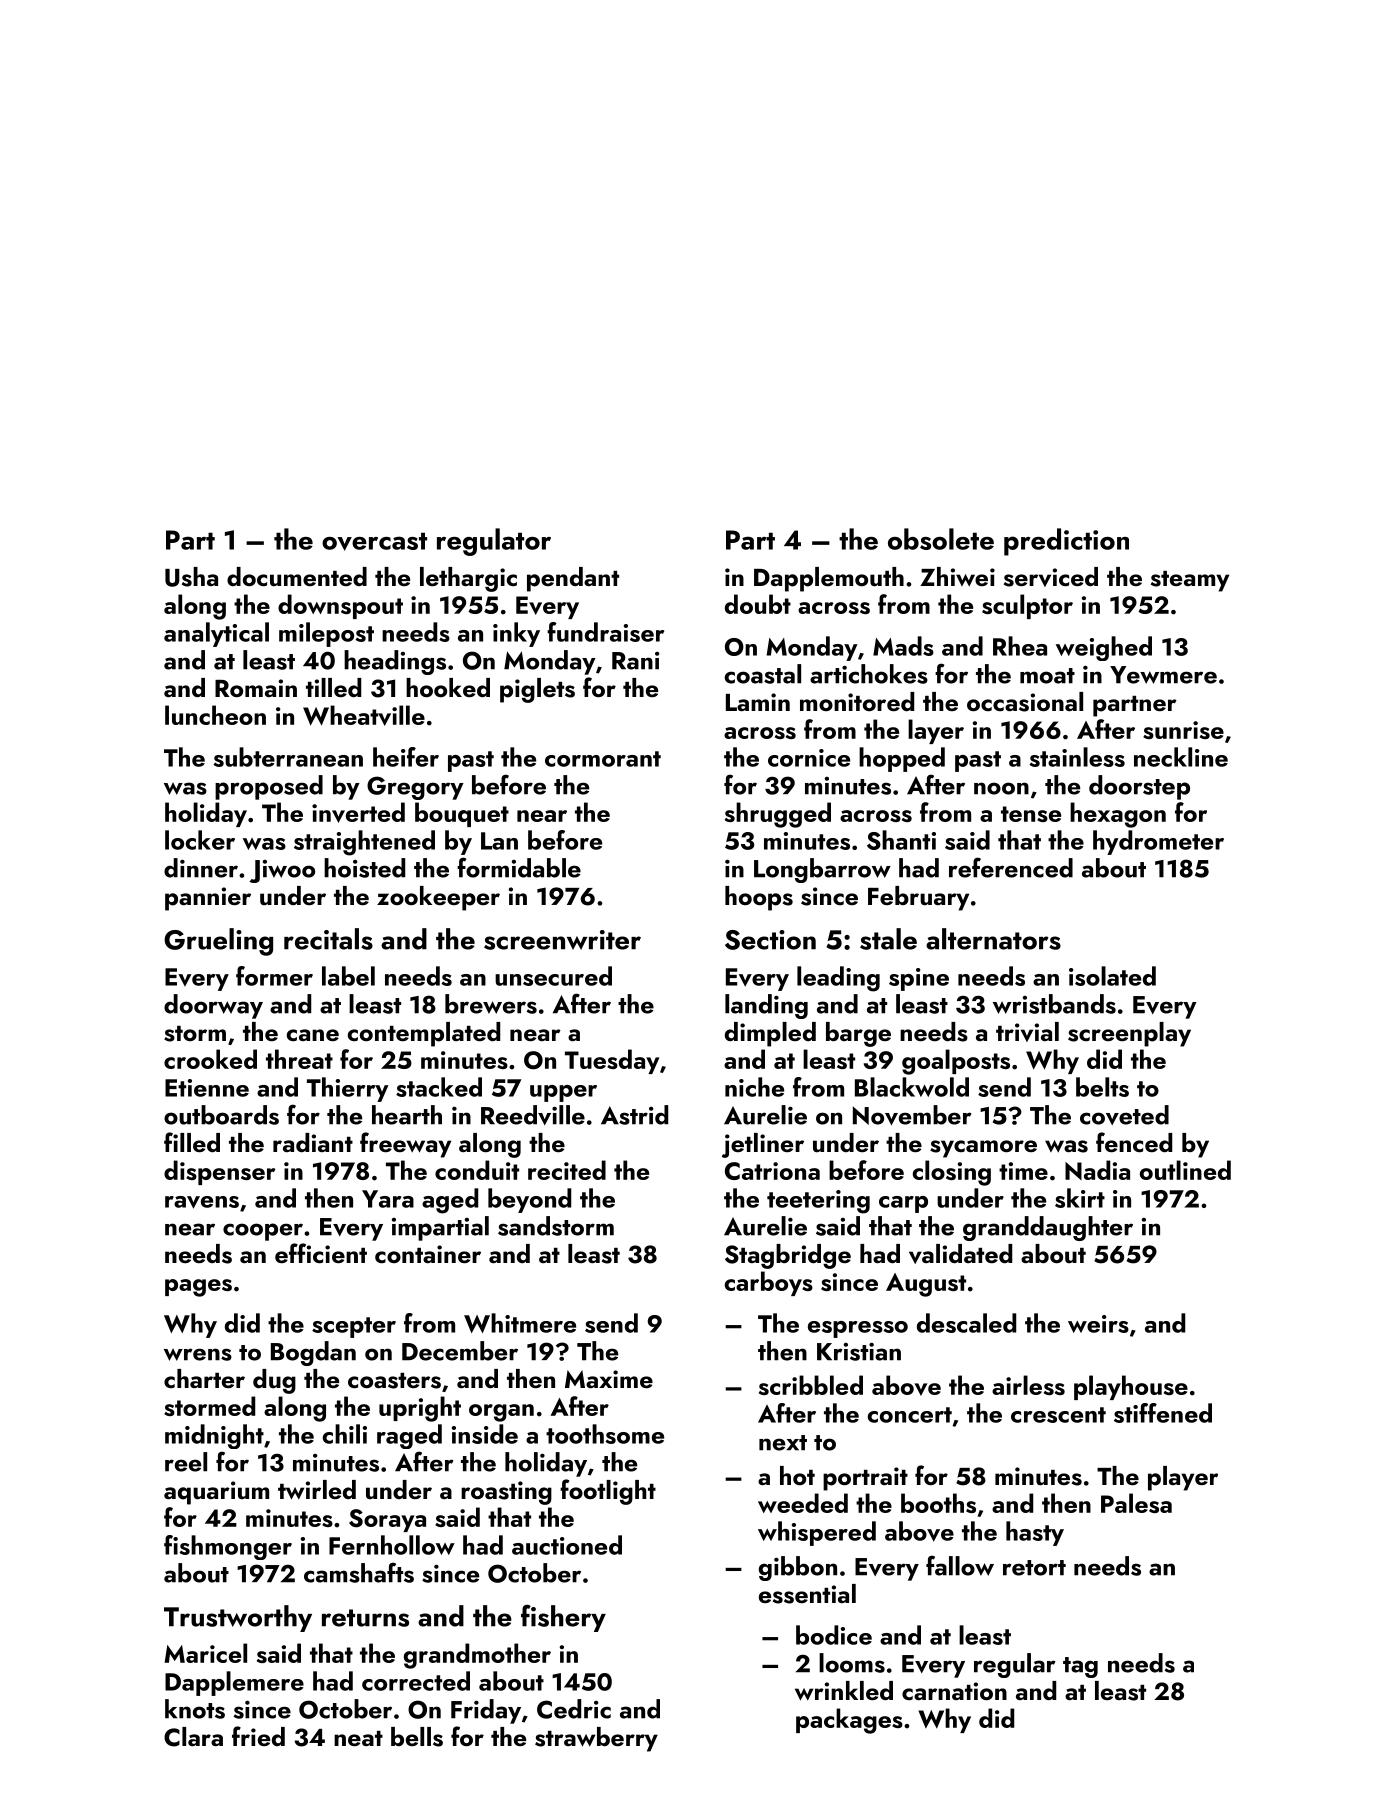  I want to click on doorway, so click(213, 1006).
